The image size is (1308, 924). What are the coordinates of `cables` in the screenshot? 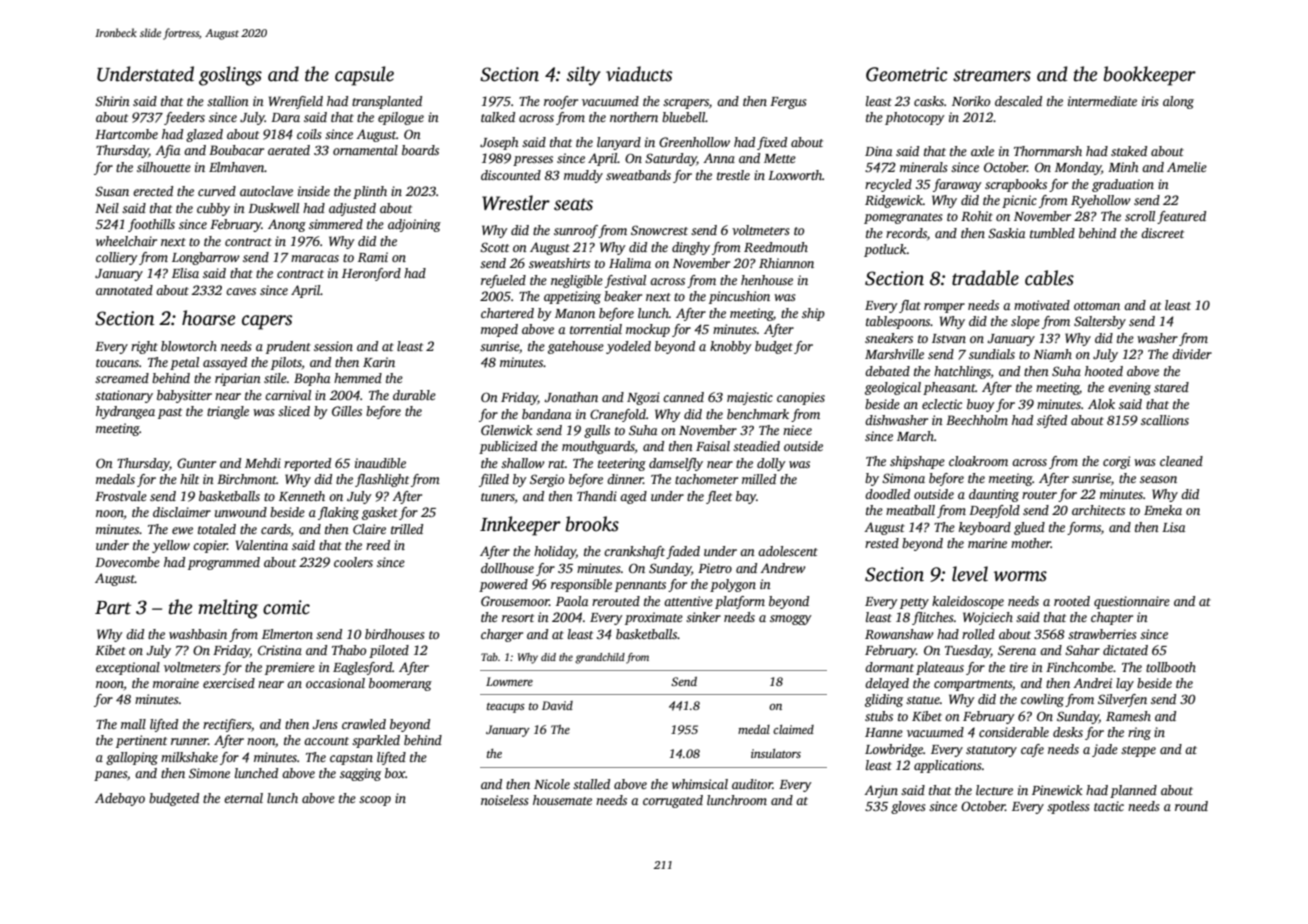 It's located at (1049, 278).
